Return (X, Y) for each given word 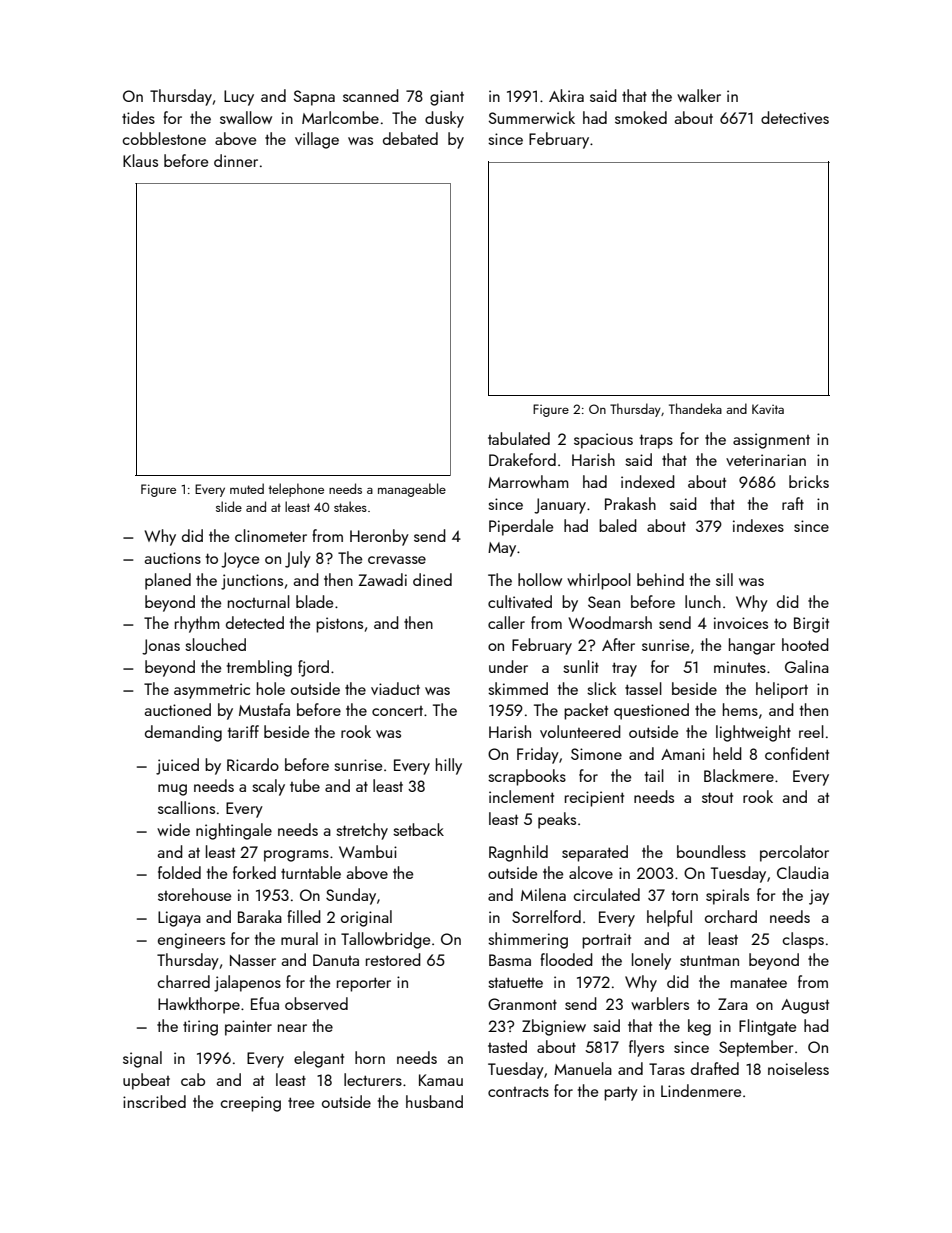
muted (247, 488)
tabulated (519, 438)
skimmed (518, 688)
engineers (191, 941)
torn (685, 895)
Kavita (768, 409)
